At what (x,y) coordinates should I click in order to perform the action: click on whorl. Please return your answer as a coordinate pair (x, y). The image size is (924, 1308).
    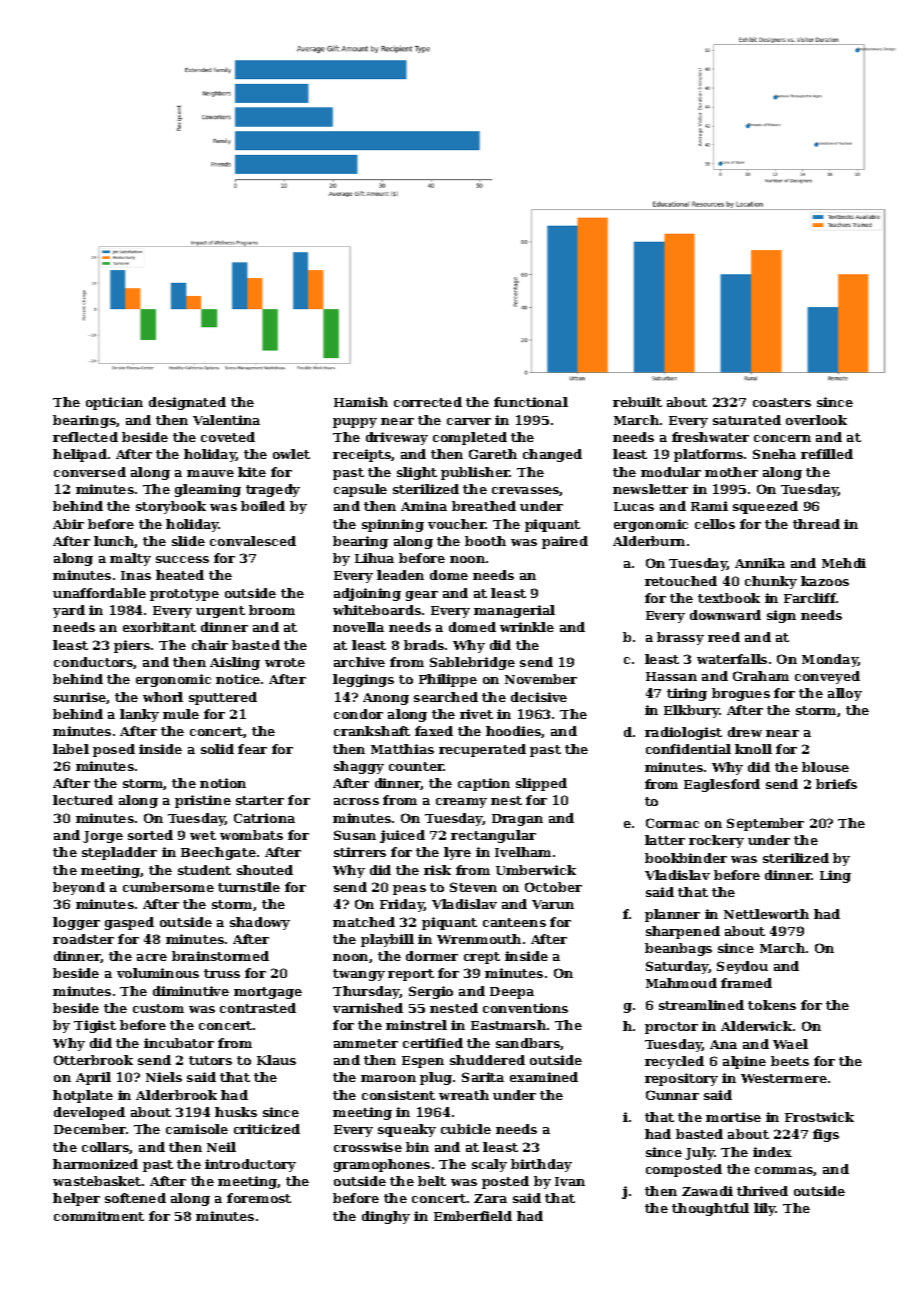
    Looking at the image, I should click on (163, 697).
